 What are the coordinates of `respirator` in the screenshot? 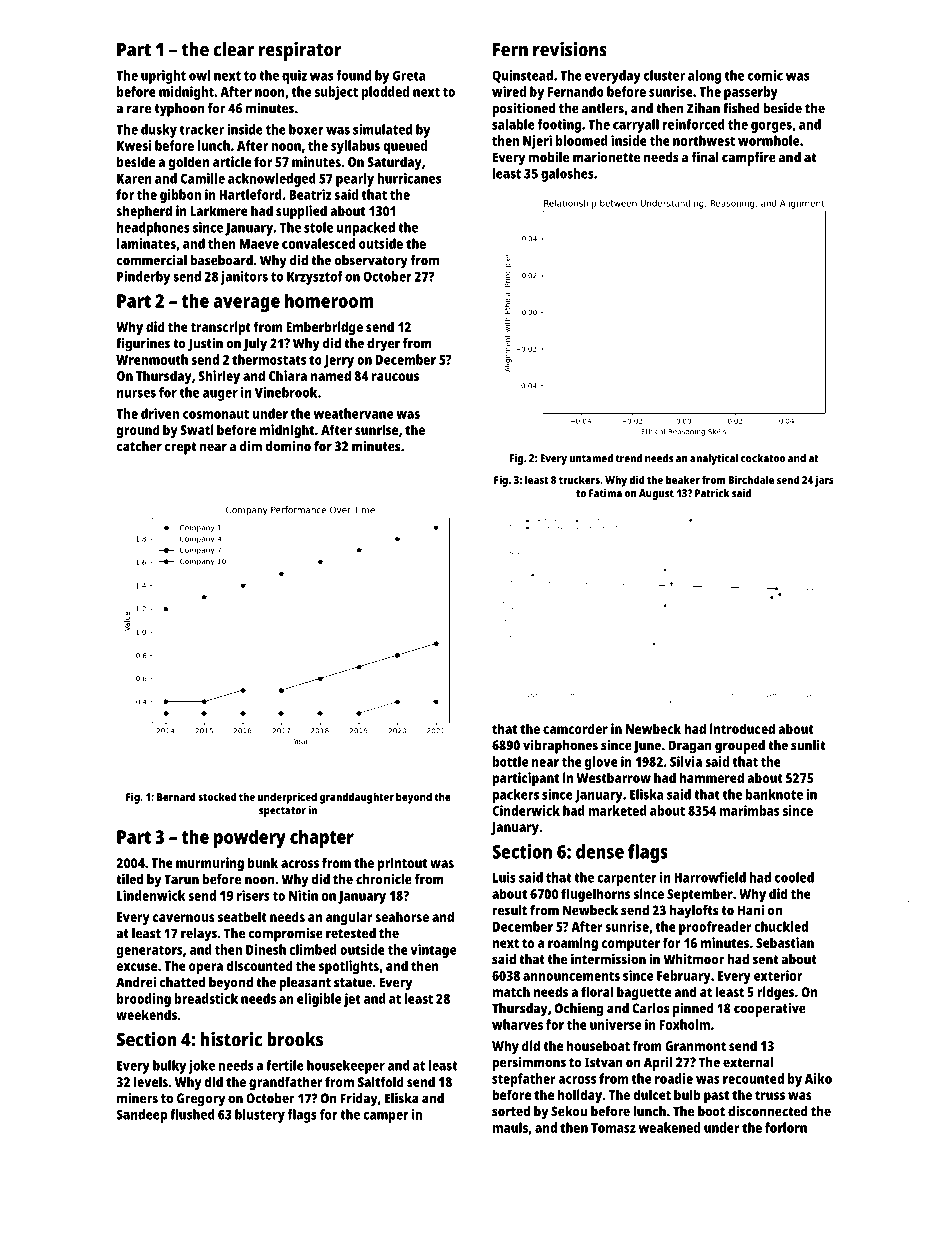 It's located at (300, 51).
